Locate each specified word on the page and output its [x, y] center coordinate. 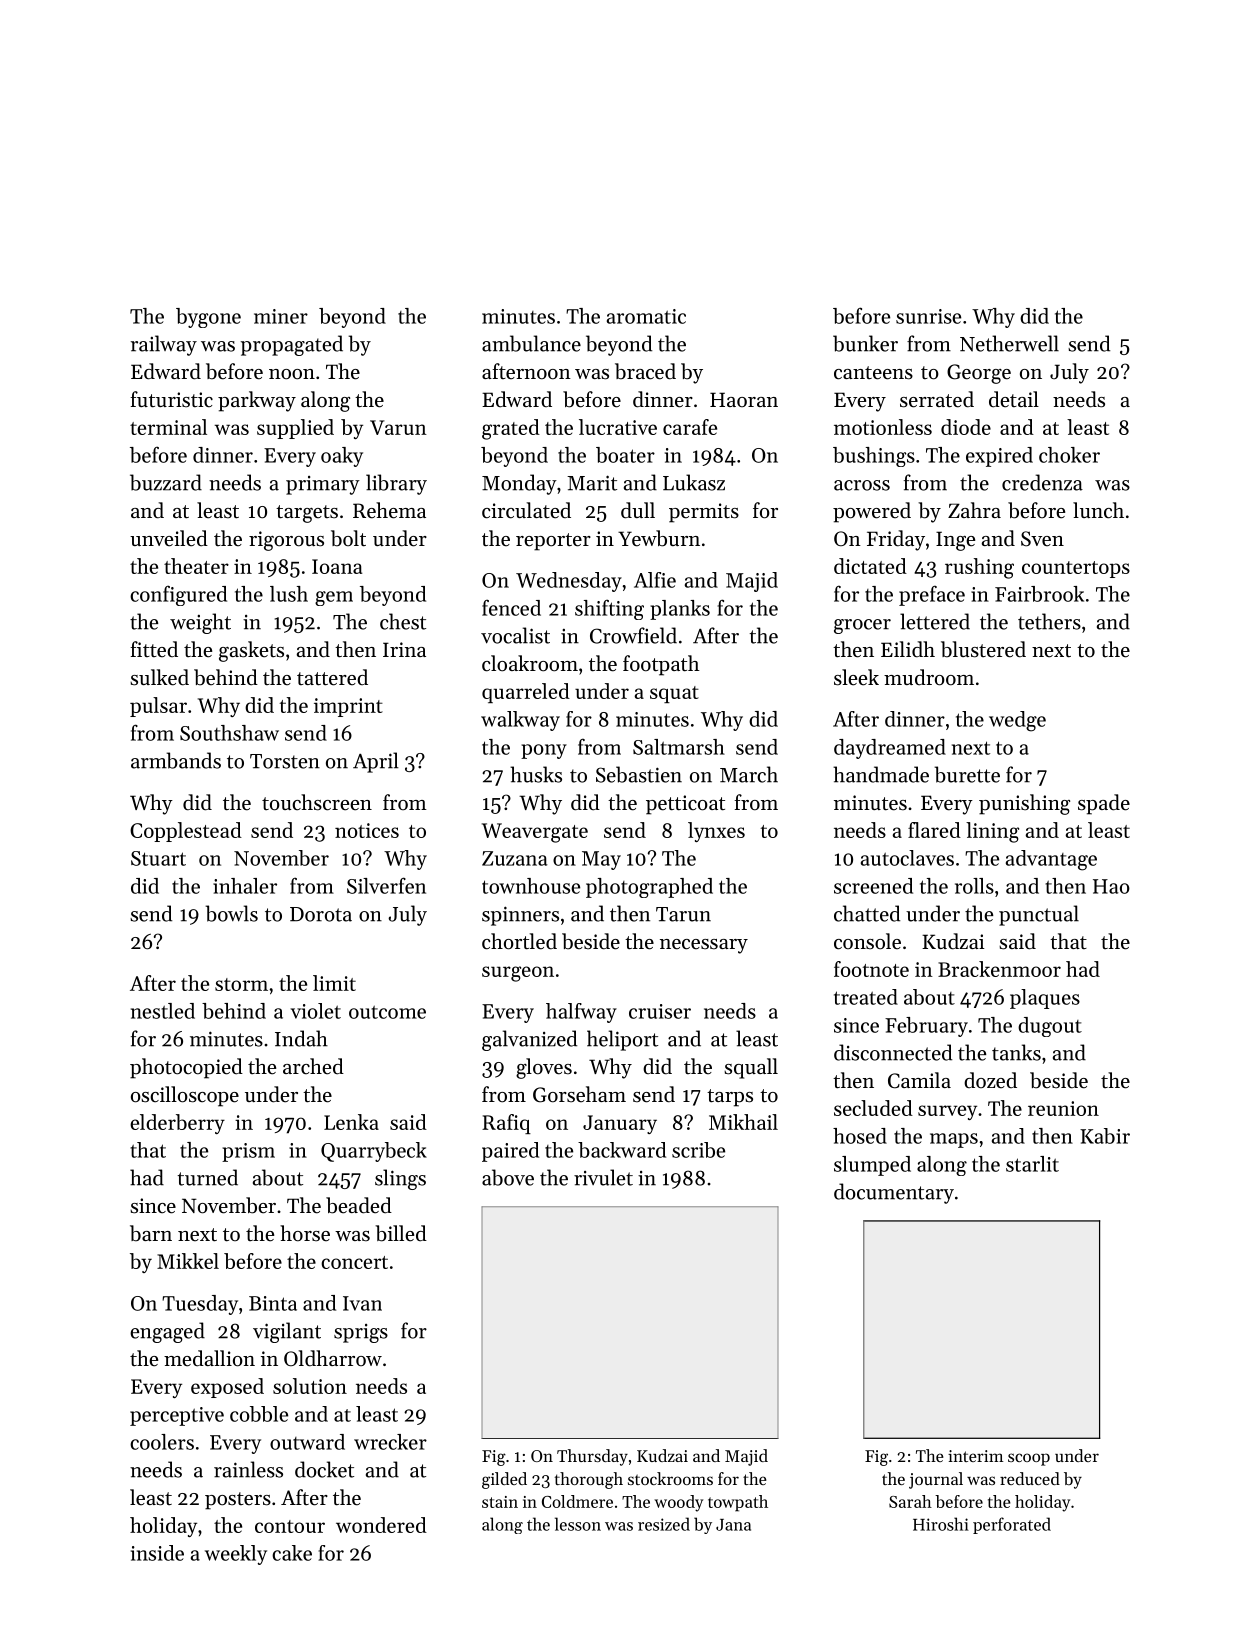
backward [622, 1150]
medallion [209, 1358]
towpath [738, 1503]
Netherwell [1009, 343]
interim [975, 1456]
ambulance [531, 343]
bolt [348, 538]
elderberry [177, 1124]
